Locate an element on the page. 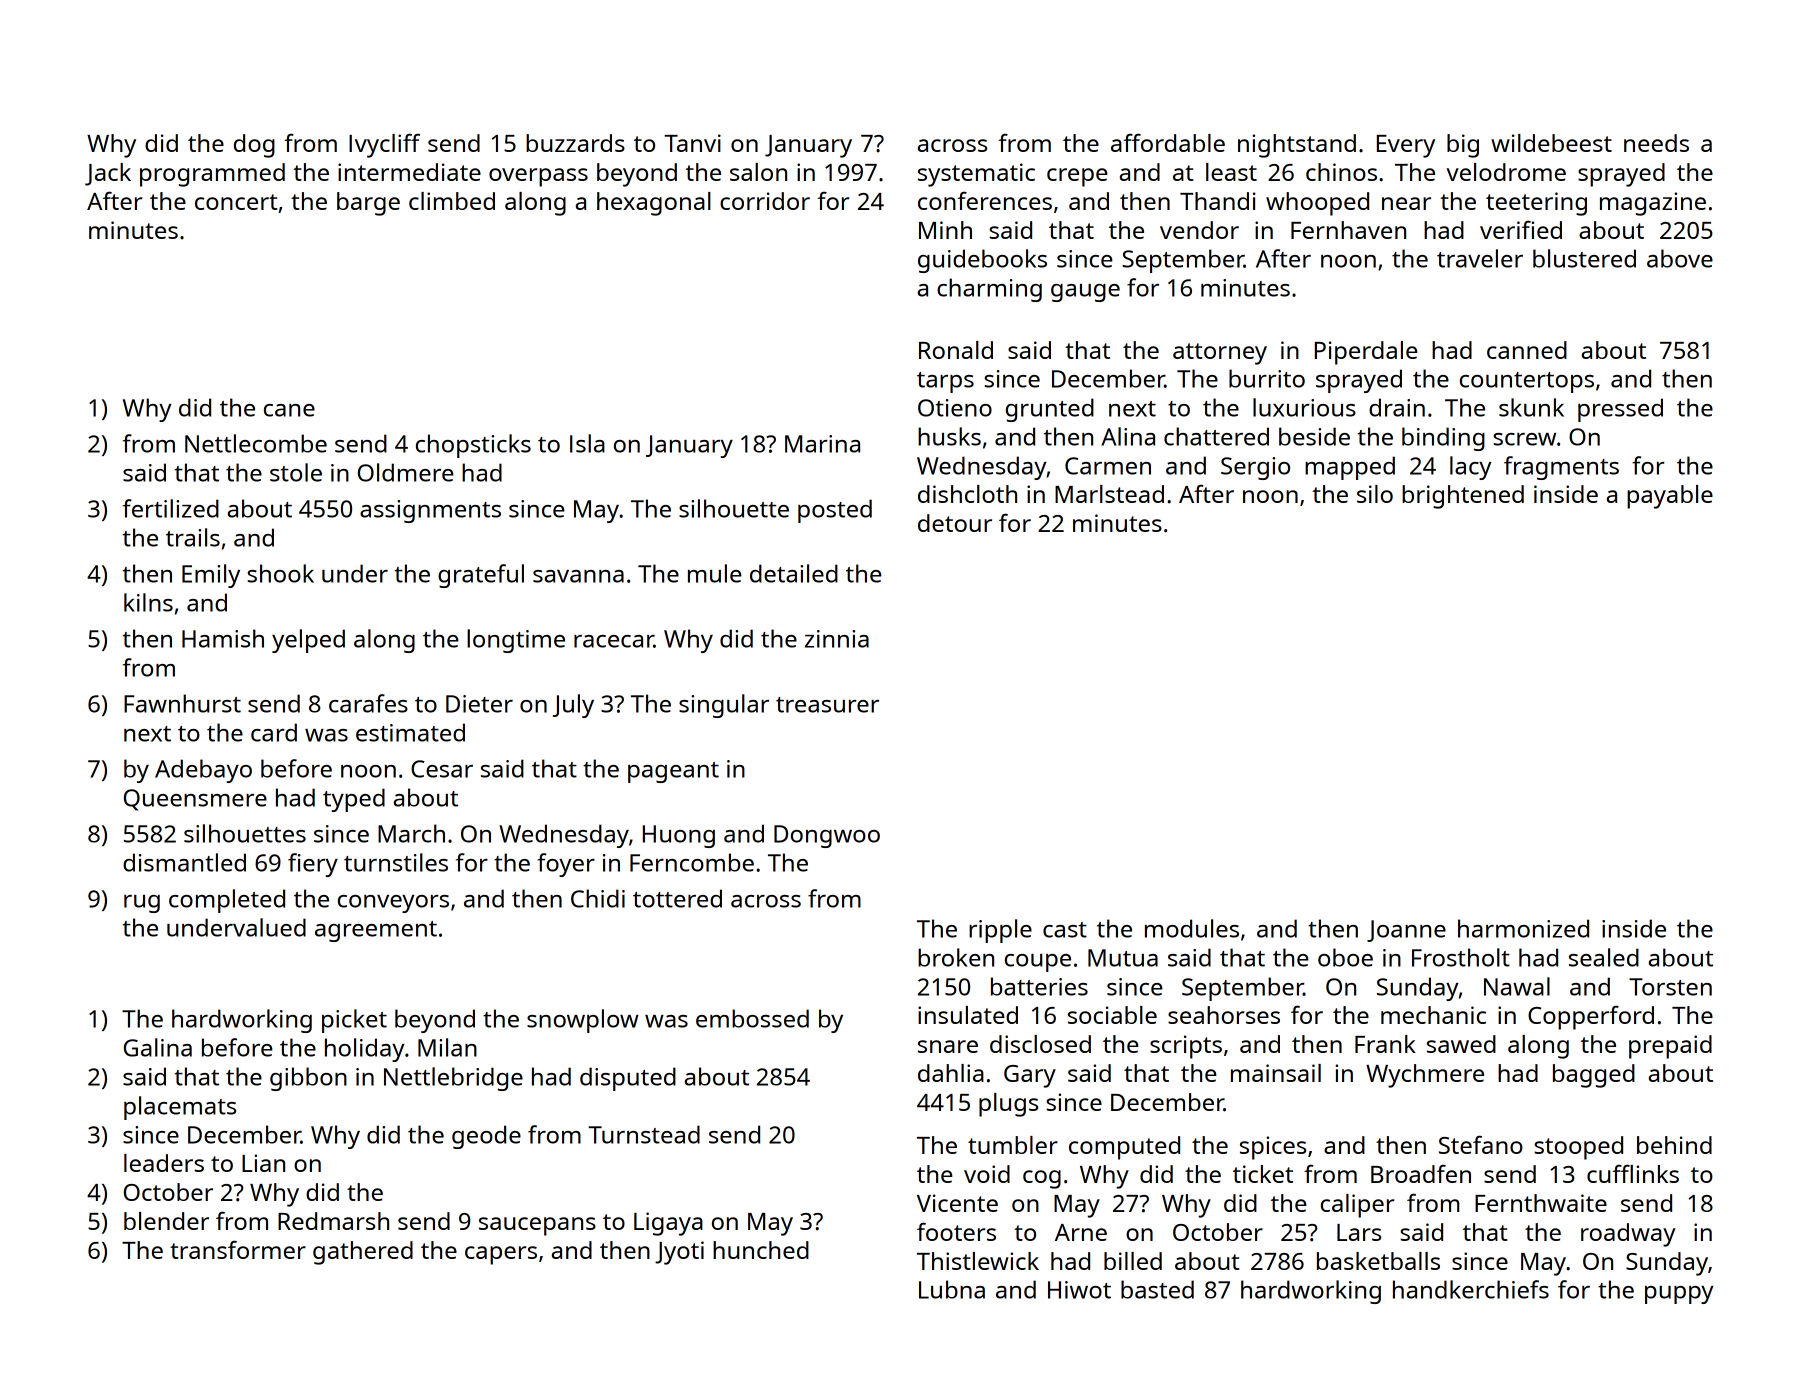 The width and height of the image is (1801, 1392). puppy is located at coordinates (1679, 1295).
